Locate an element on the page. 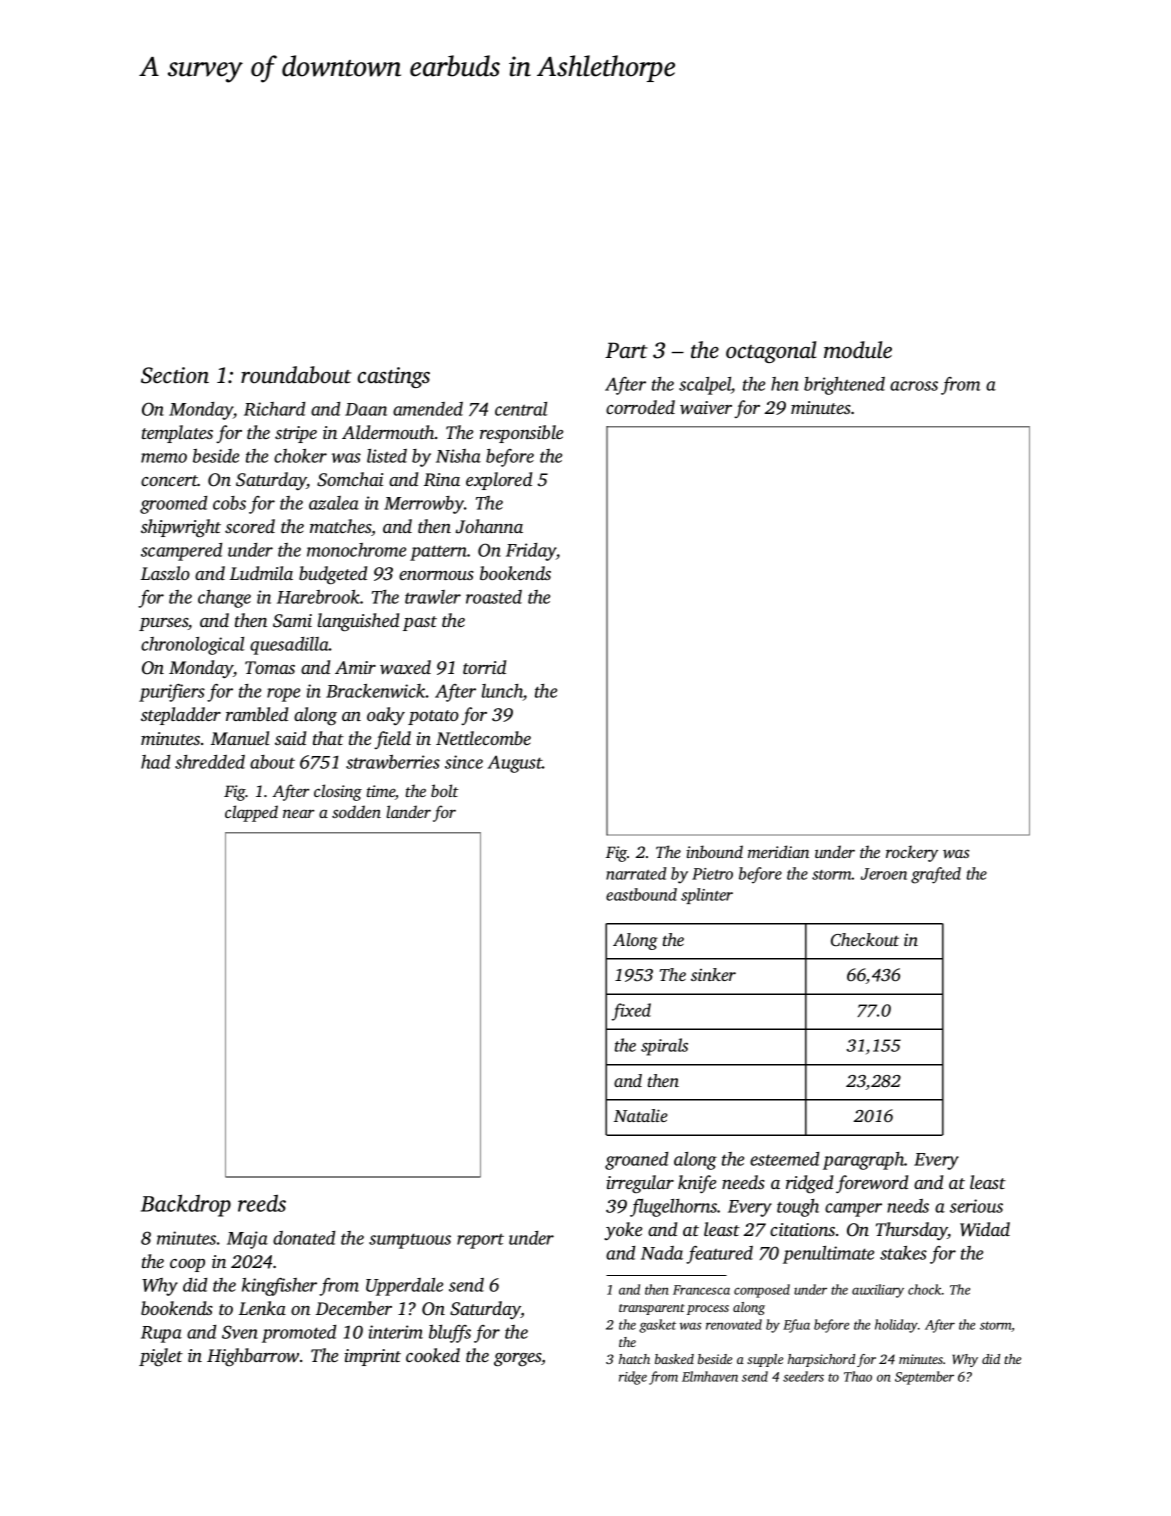 This image has width=1171, height=1516. stepladder is located at coordinates (181, 716).
